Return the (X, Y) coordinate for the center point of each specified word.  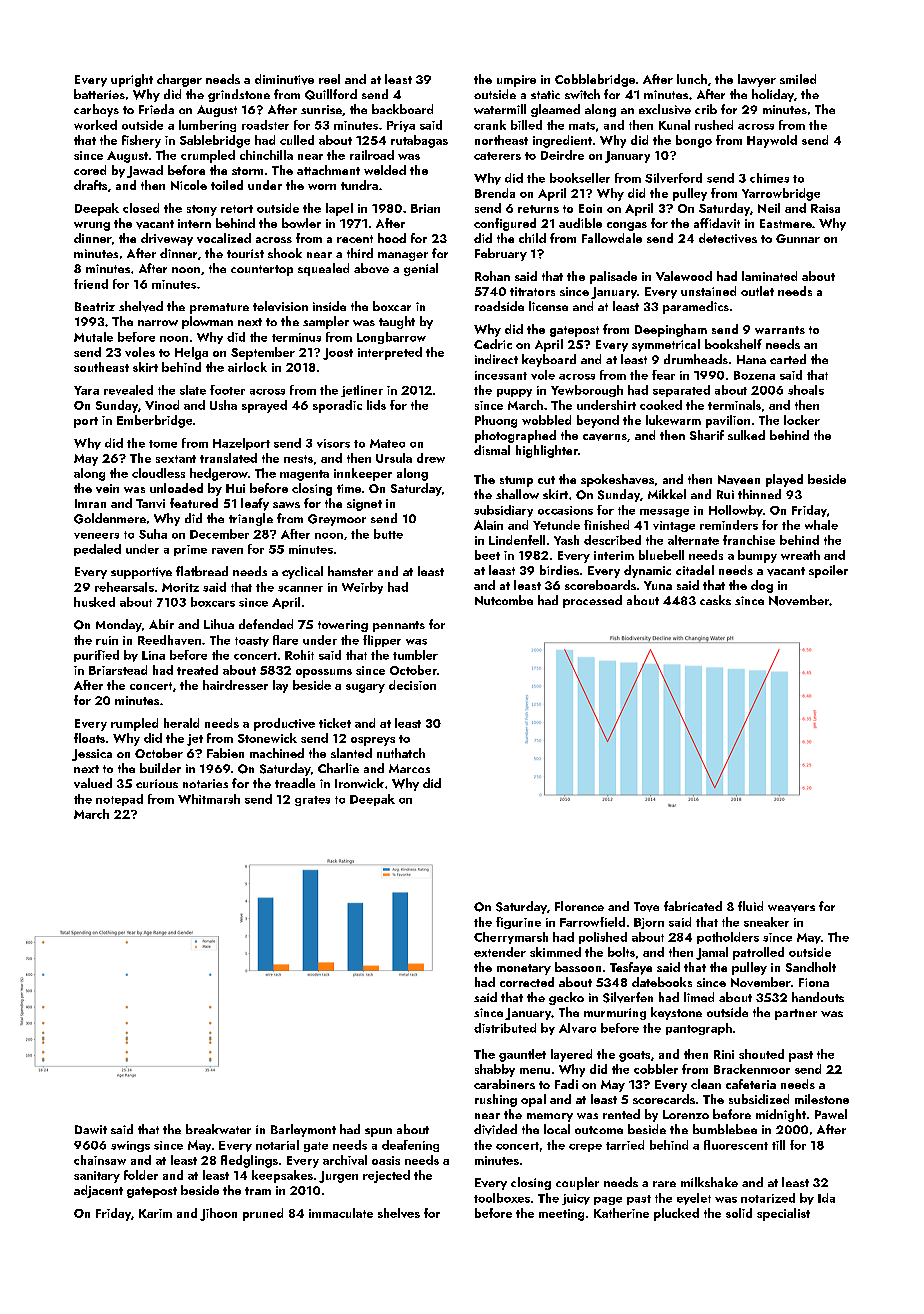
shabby (495, 1070)
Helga (191, 353)
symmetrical (666, 345)
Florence (579, 906)
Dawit (91, 1129)
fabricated (693, 906)
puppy (514, 393)
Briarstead (118, 670)
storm (247, 171)
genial (421, 269)
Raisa (825, 208)
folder (141, 1175)
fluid (750, 906)
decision (412, 685)
